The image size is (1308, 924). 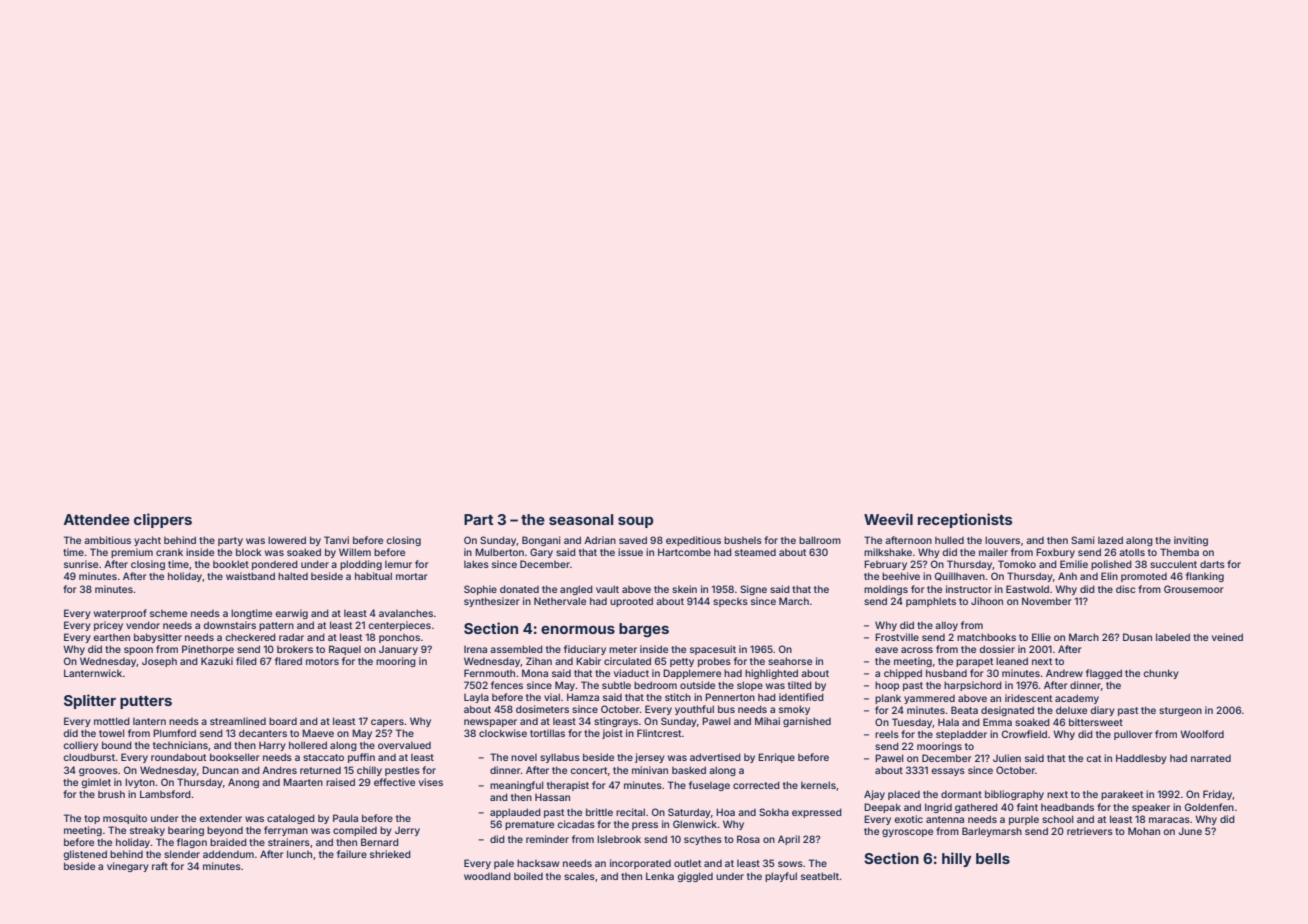 I want to click on seatbelt, so click(x=820, y=876).
